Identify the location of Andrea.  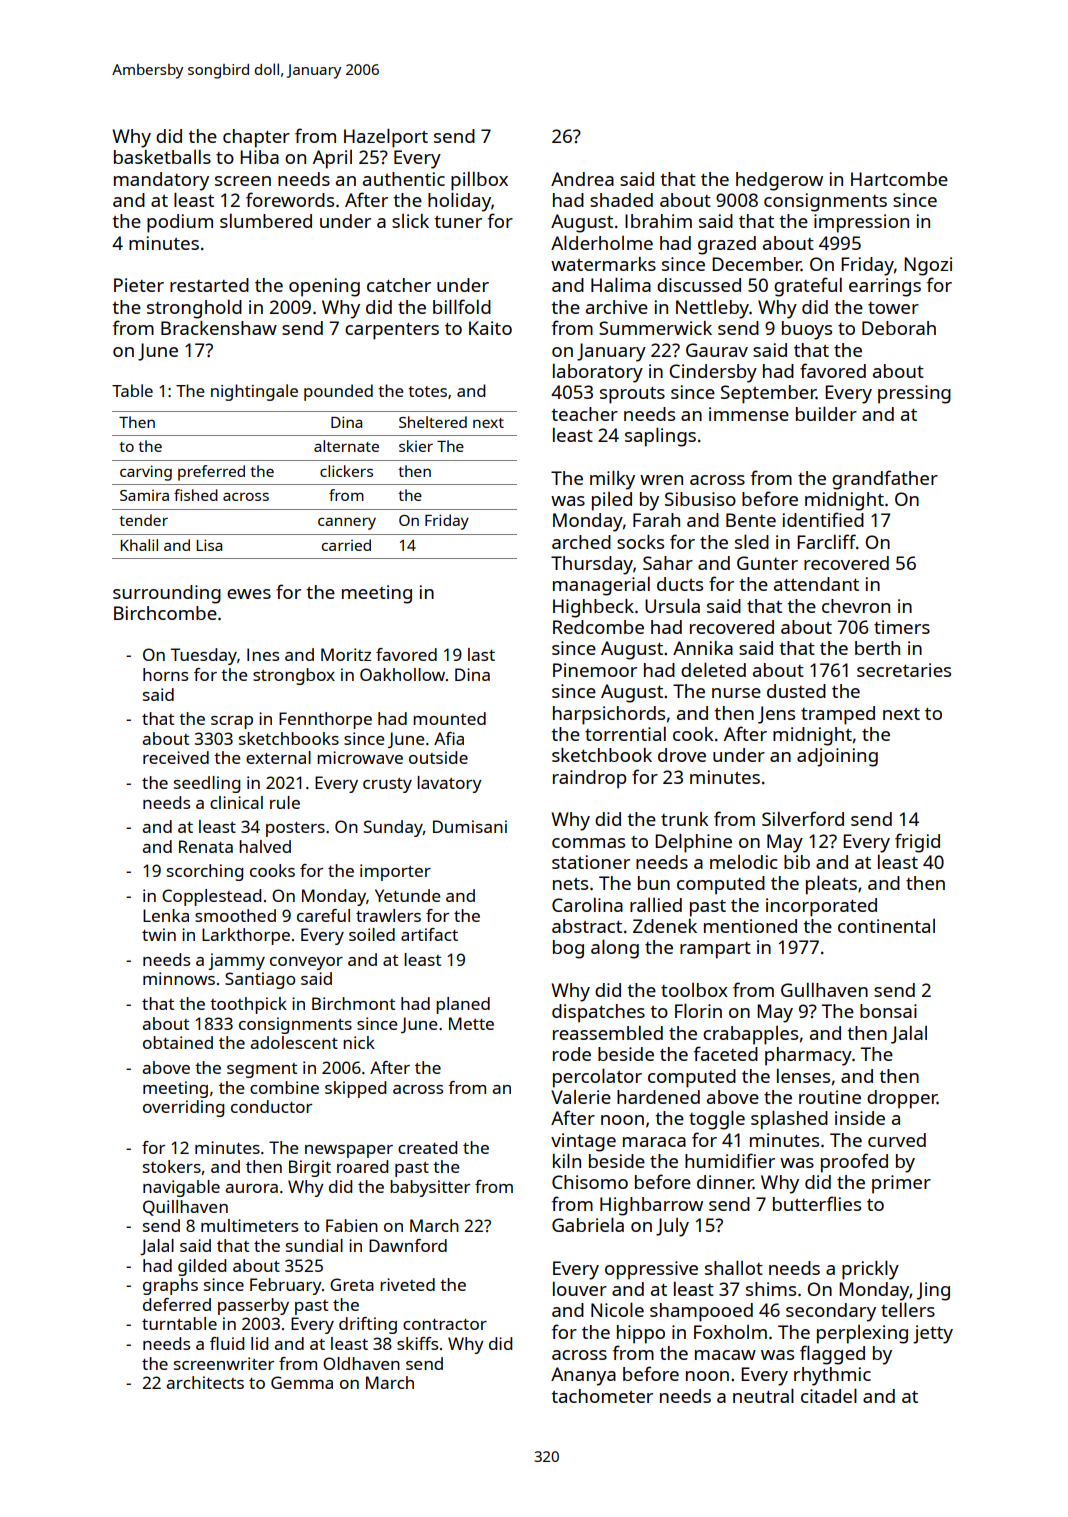
(582, 179).
